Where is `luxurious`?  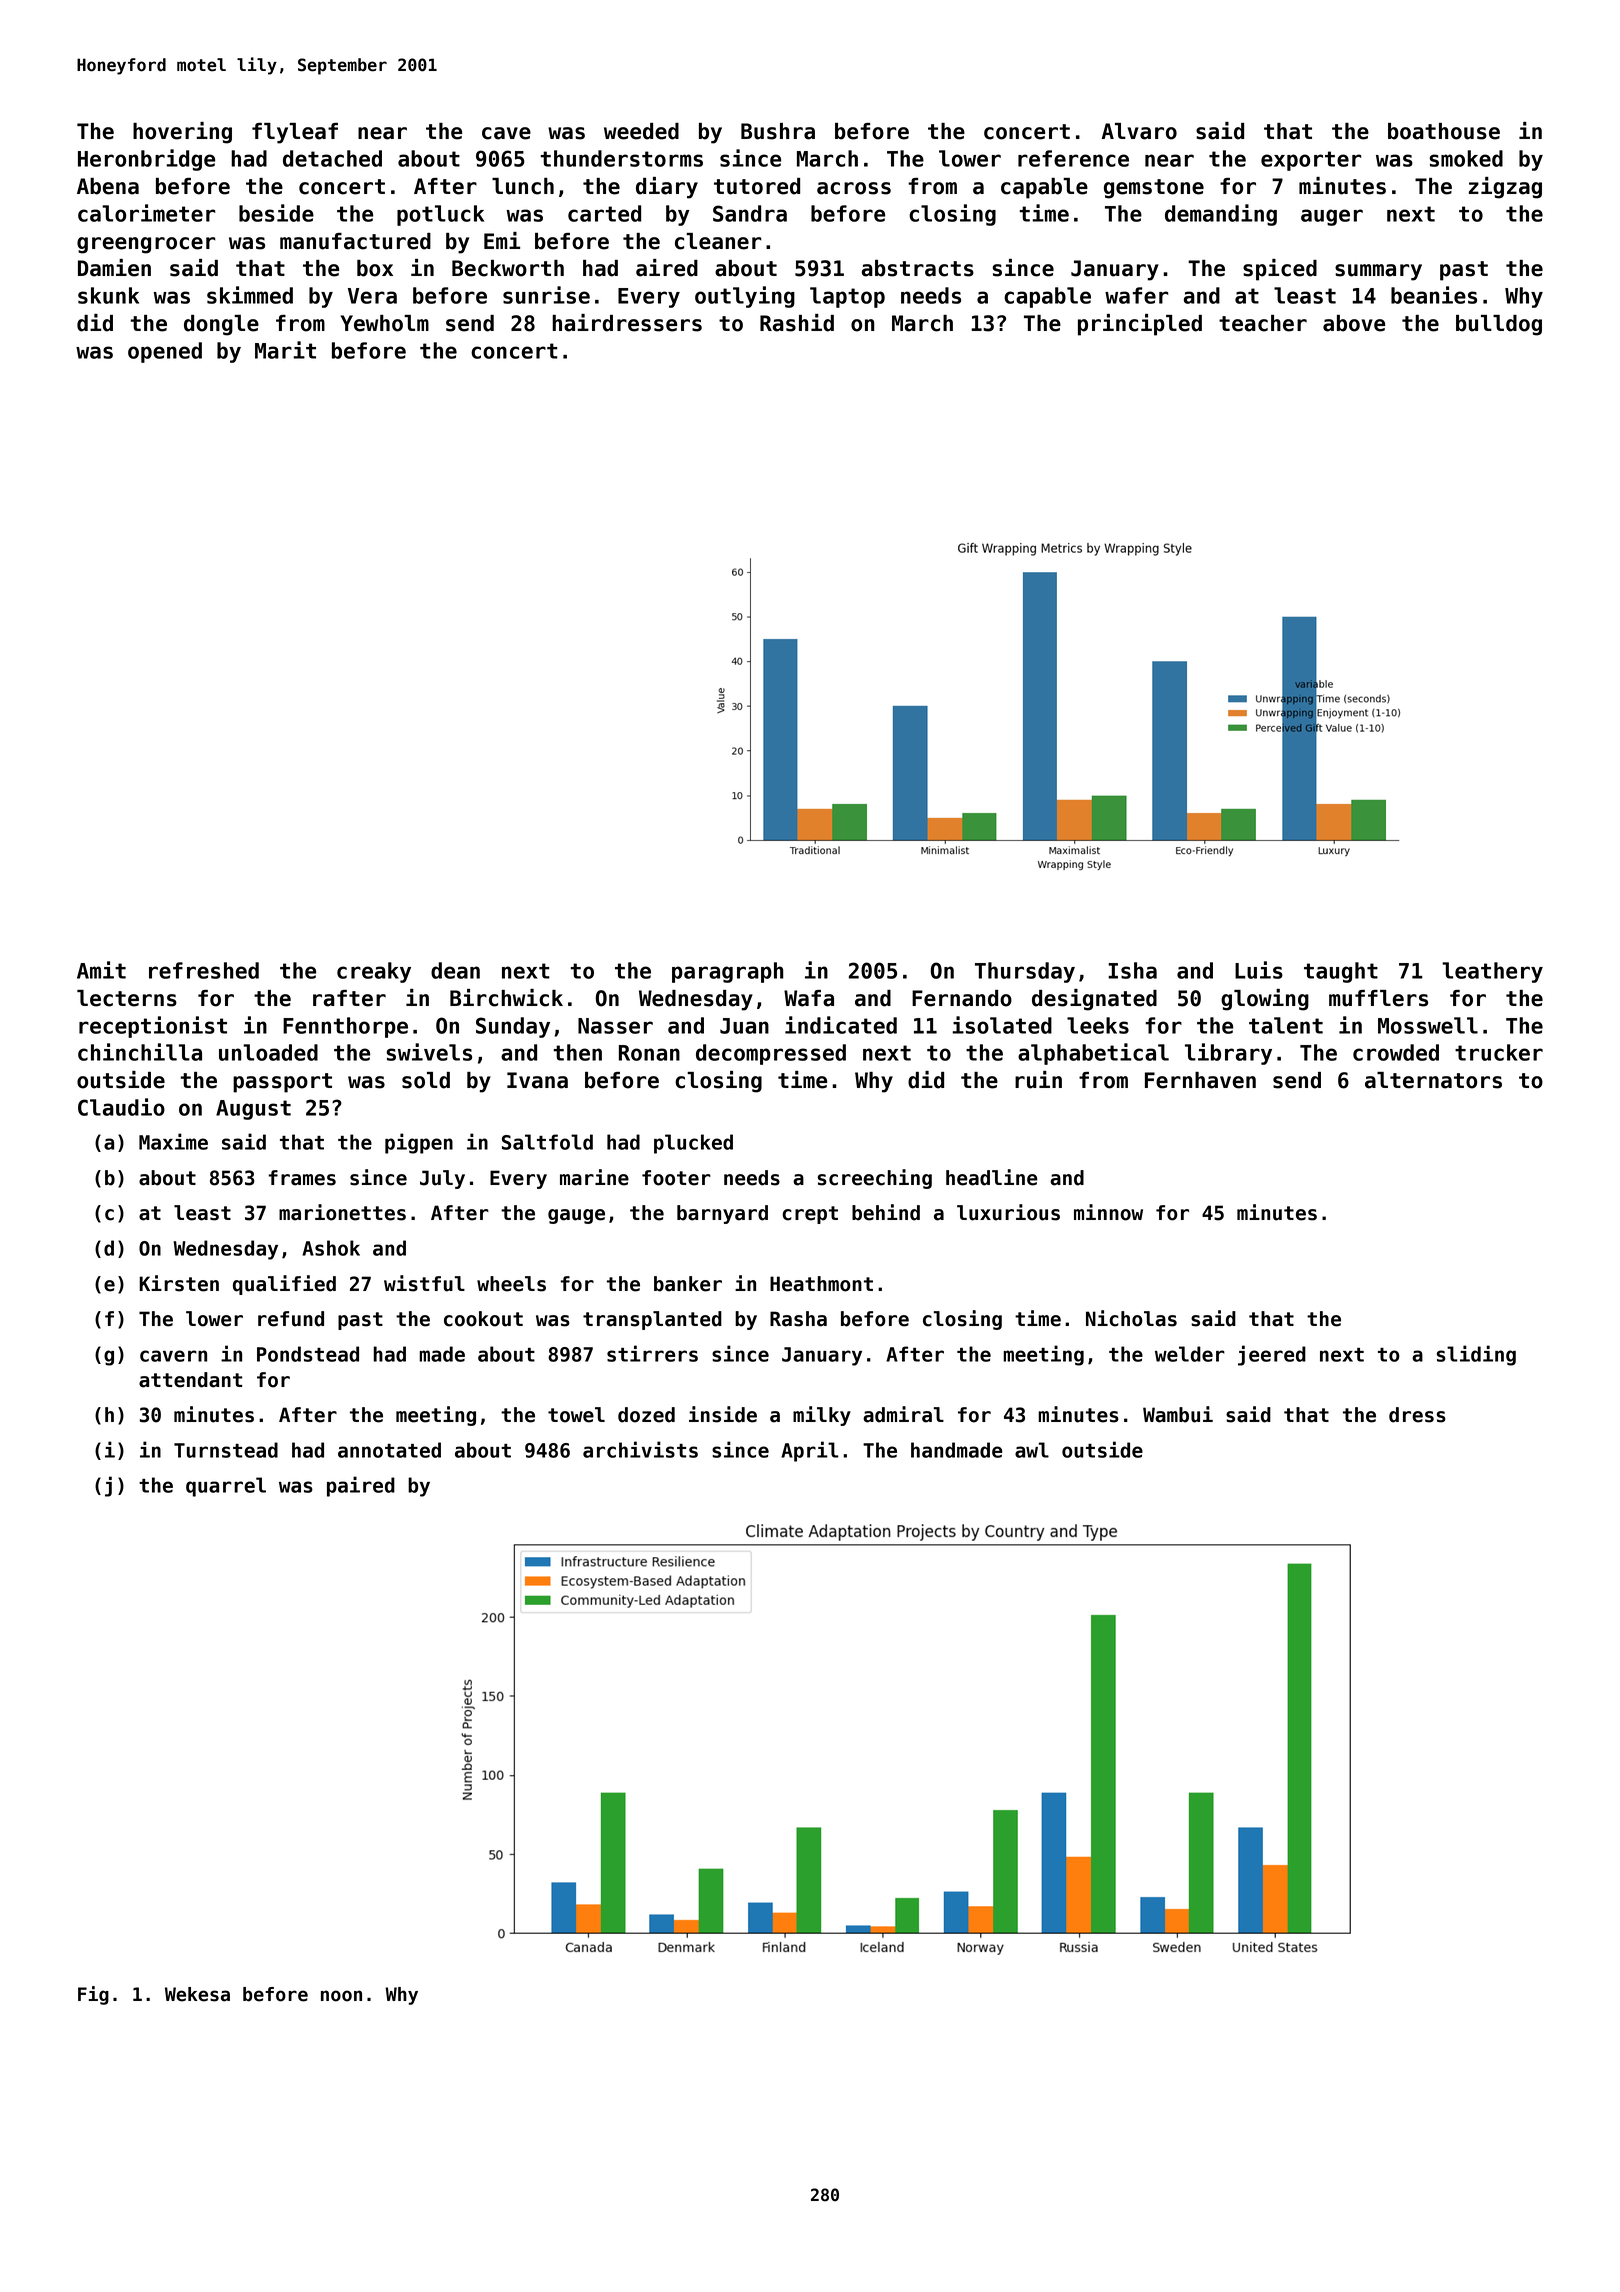 luxurious is located at coordinates (1008, 1212).
